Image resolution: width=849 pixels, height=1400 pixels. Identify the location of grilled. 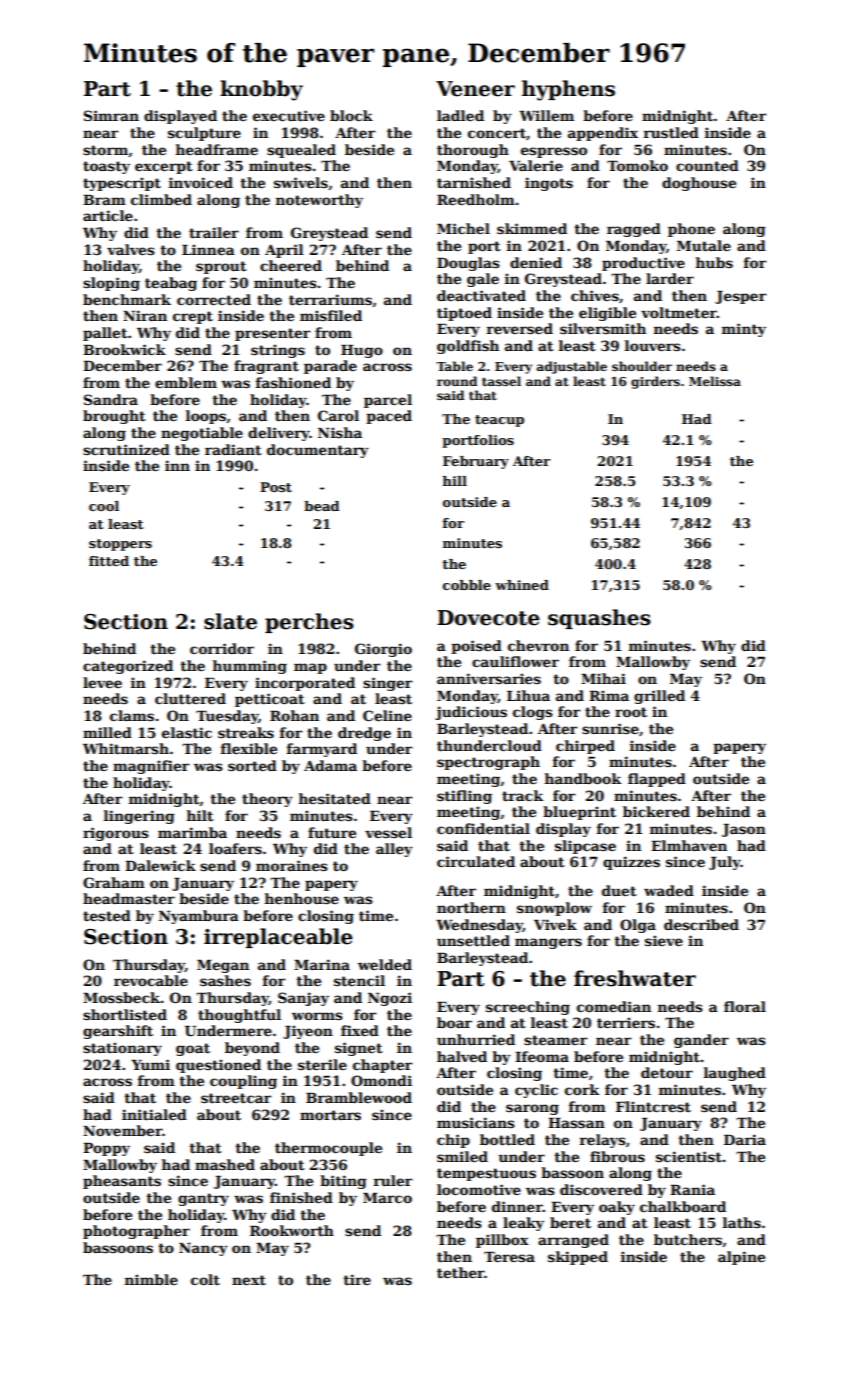
(659, 697).
